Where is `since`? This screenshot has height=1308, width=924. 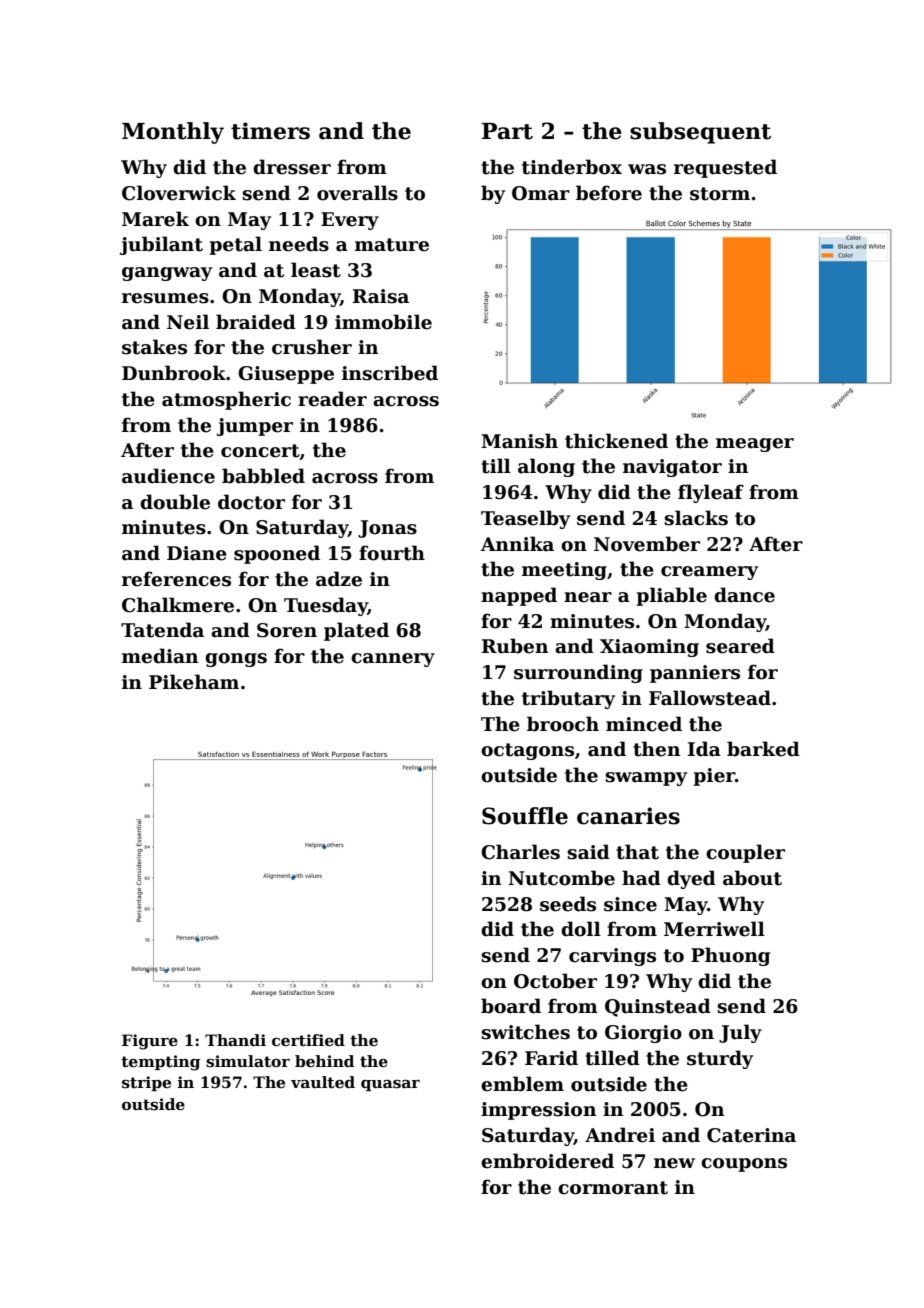
since is located at coordinates (630, 904).
